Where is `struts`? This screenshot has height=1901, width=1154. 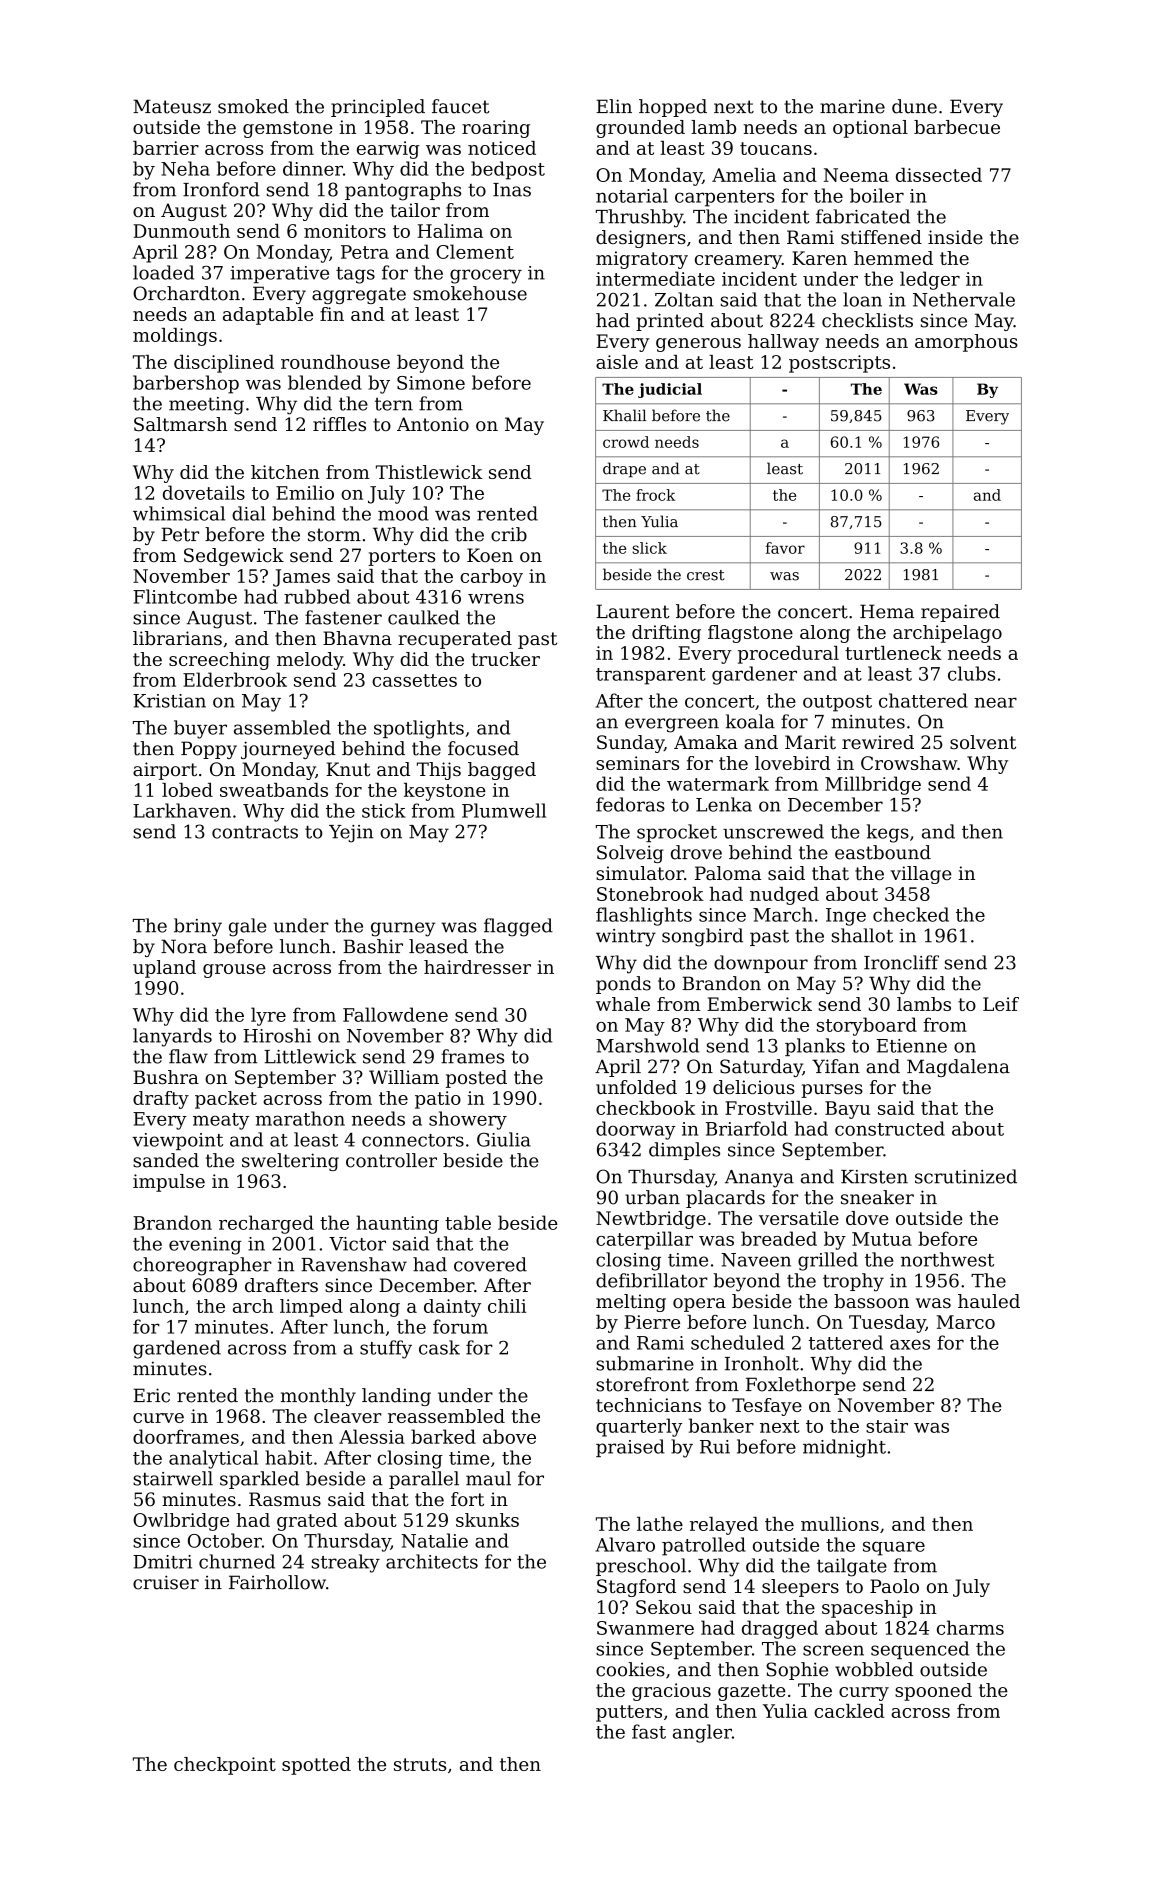
struts is located at coordinates (420, 1764).
